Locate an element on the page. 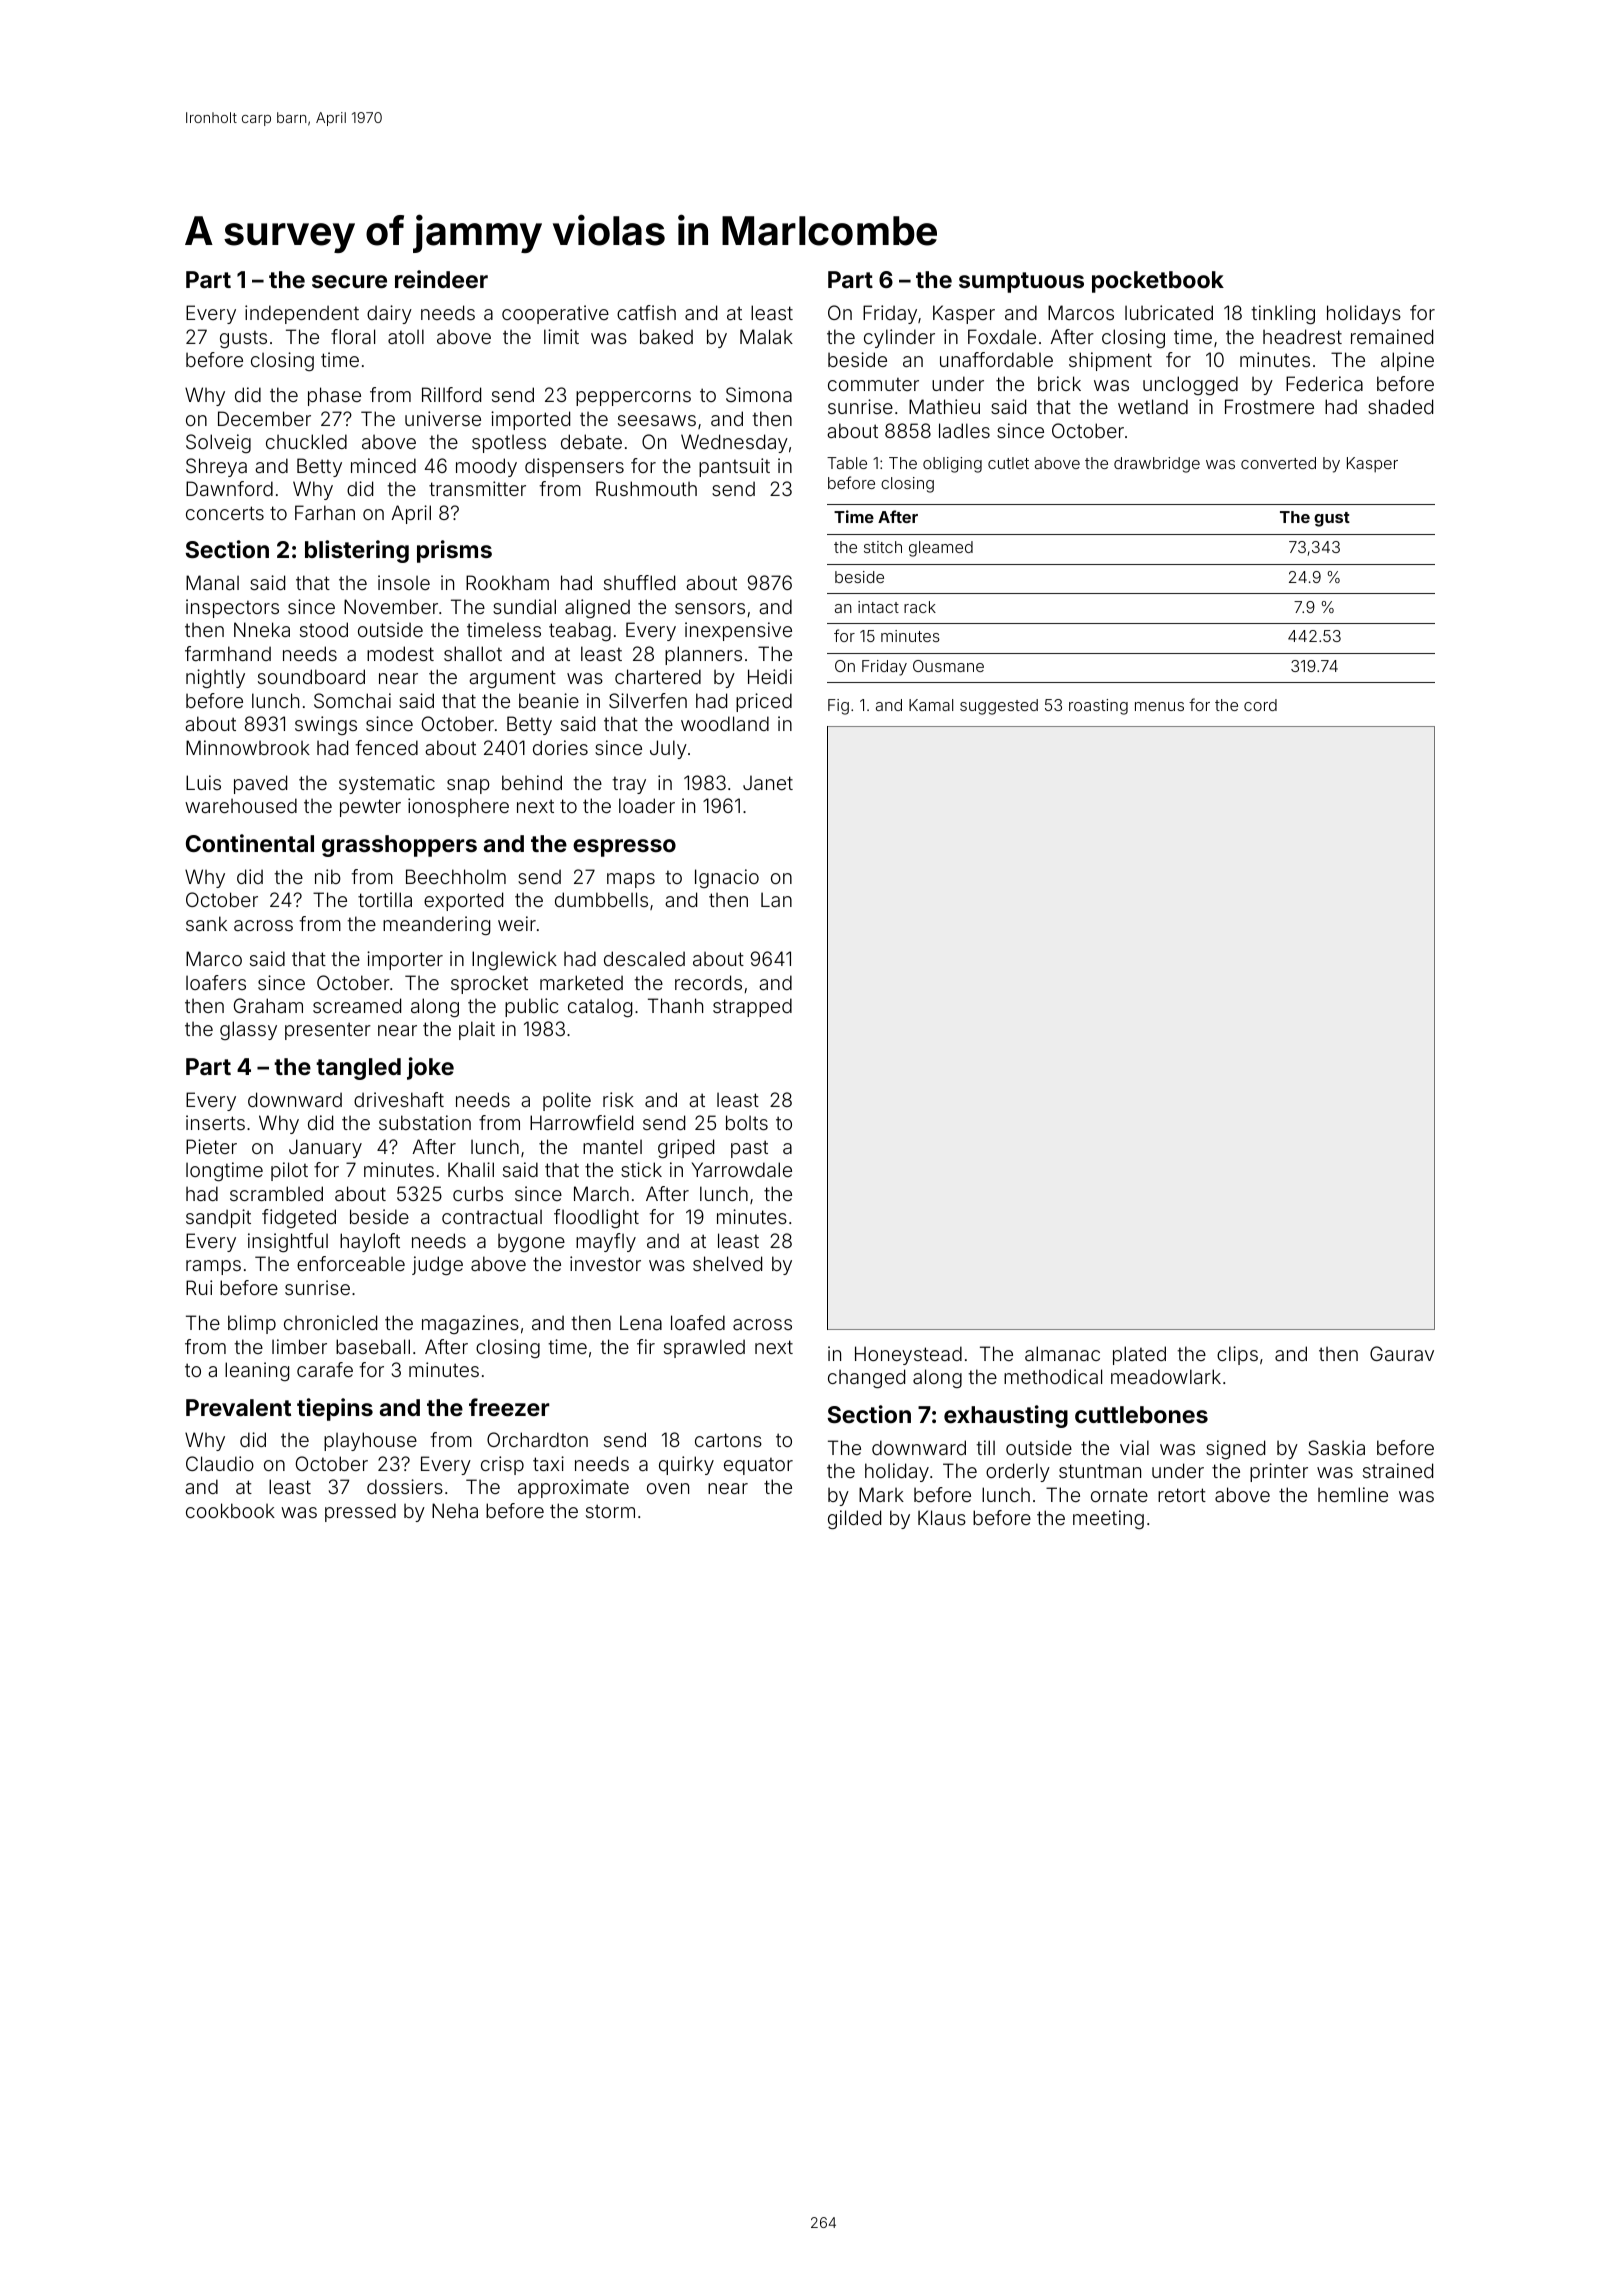 This document has height=2292, width=1620. Gaurav is located at coordinates (1402, 1353).
